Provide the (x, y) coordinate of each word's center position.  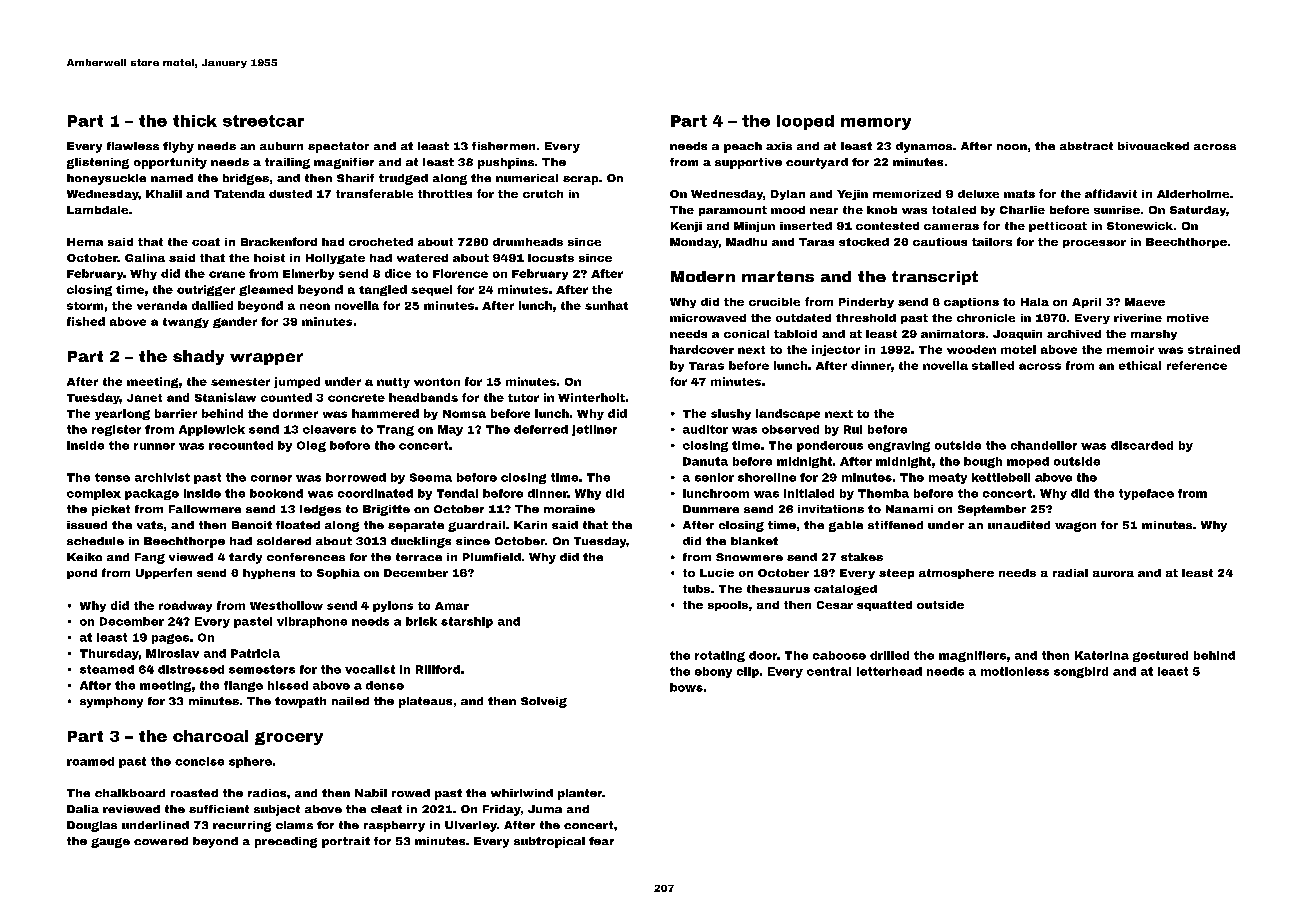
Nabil (371, 793)
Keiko (84, 557)
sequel (431, 290)
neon (315, 306)
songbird (1081, 672)
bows (686, 687)
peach (743, 147)
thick (195, 121)
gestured (1160, 656)
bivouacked (1153, 146)
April (1086, 303)
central (829, 671)
